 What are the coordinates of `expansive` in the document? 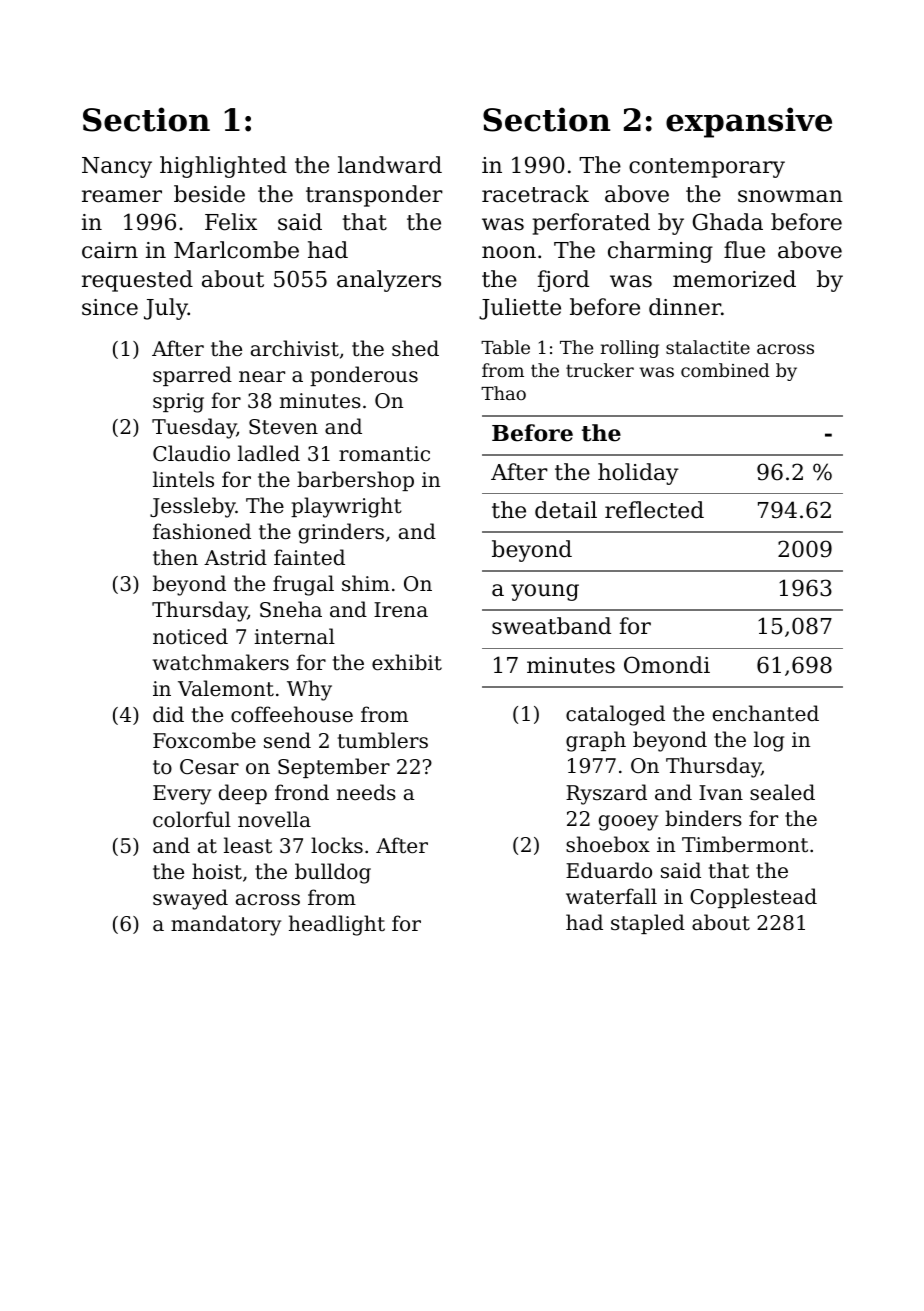 It's located at (749, 122).
